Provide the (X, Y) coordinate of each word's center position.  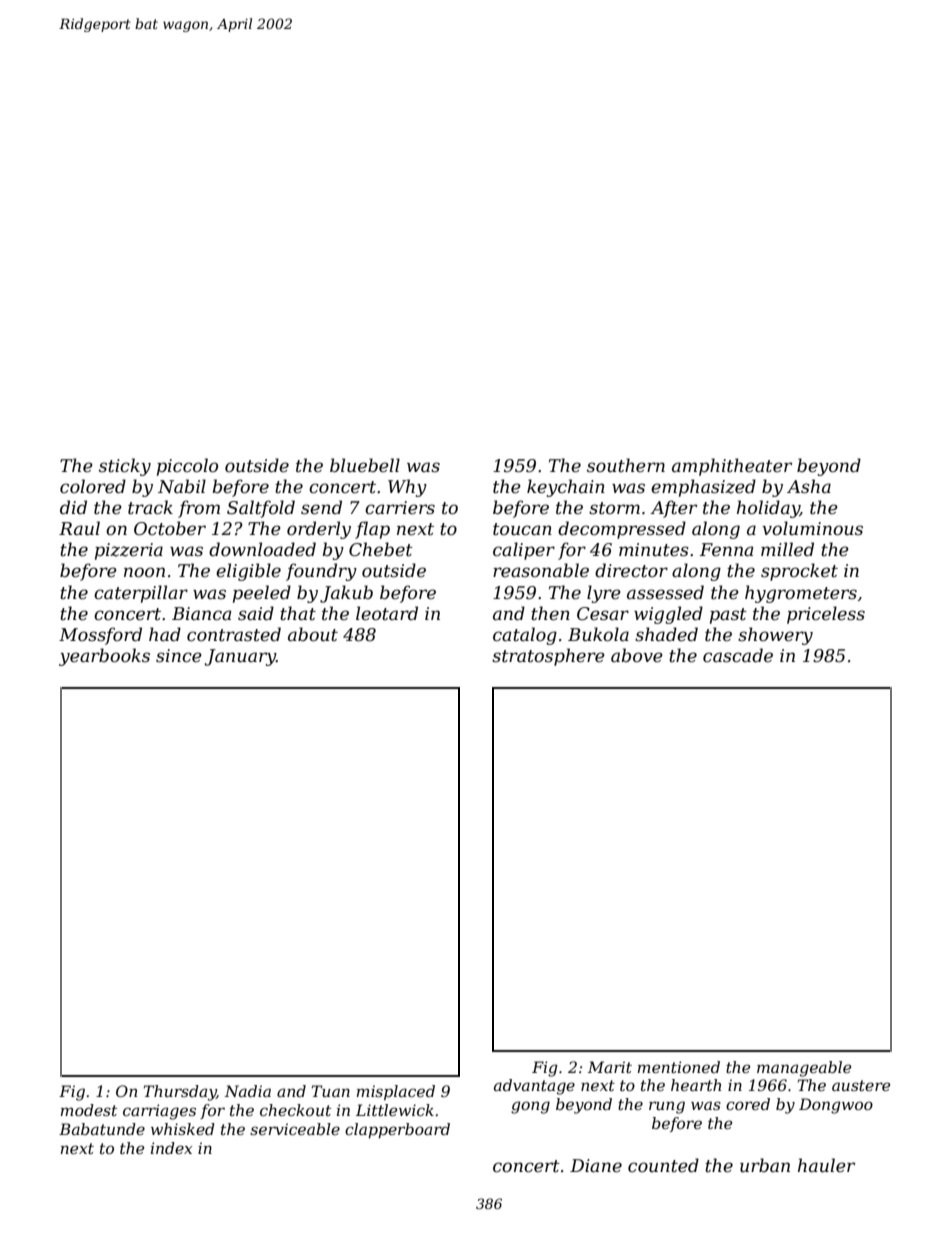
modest (89, 1110)
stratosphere (548, 657)
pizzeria (129, 551)
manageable (804, 1069)
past (728, 616)
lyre (604, 594)
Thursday (180, 1093)
